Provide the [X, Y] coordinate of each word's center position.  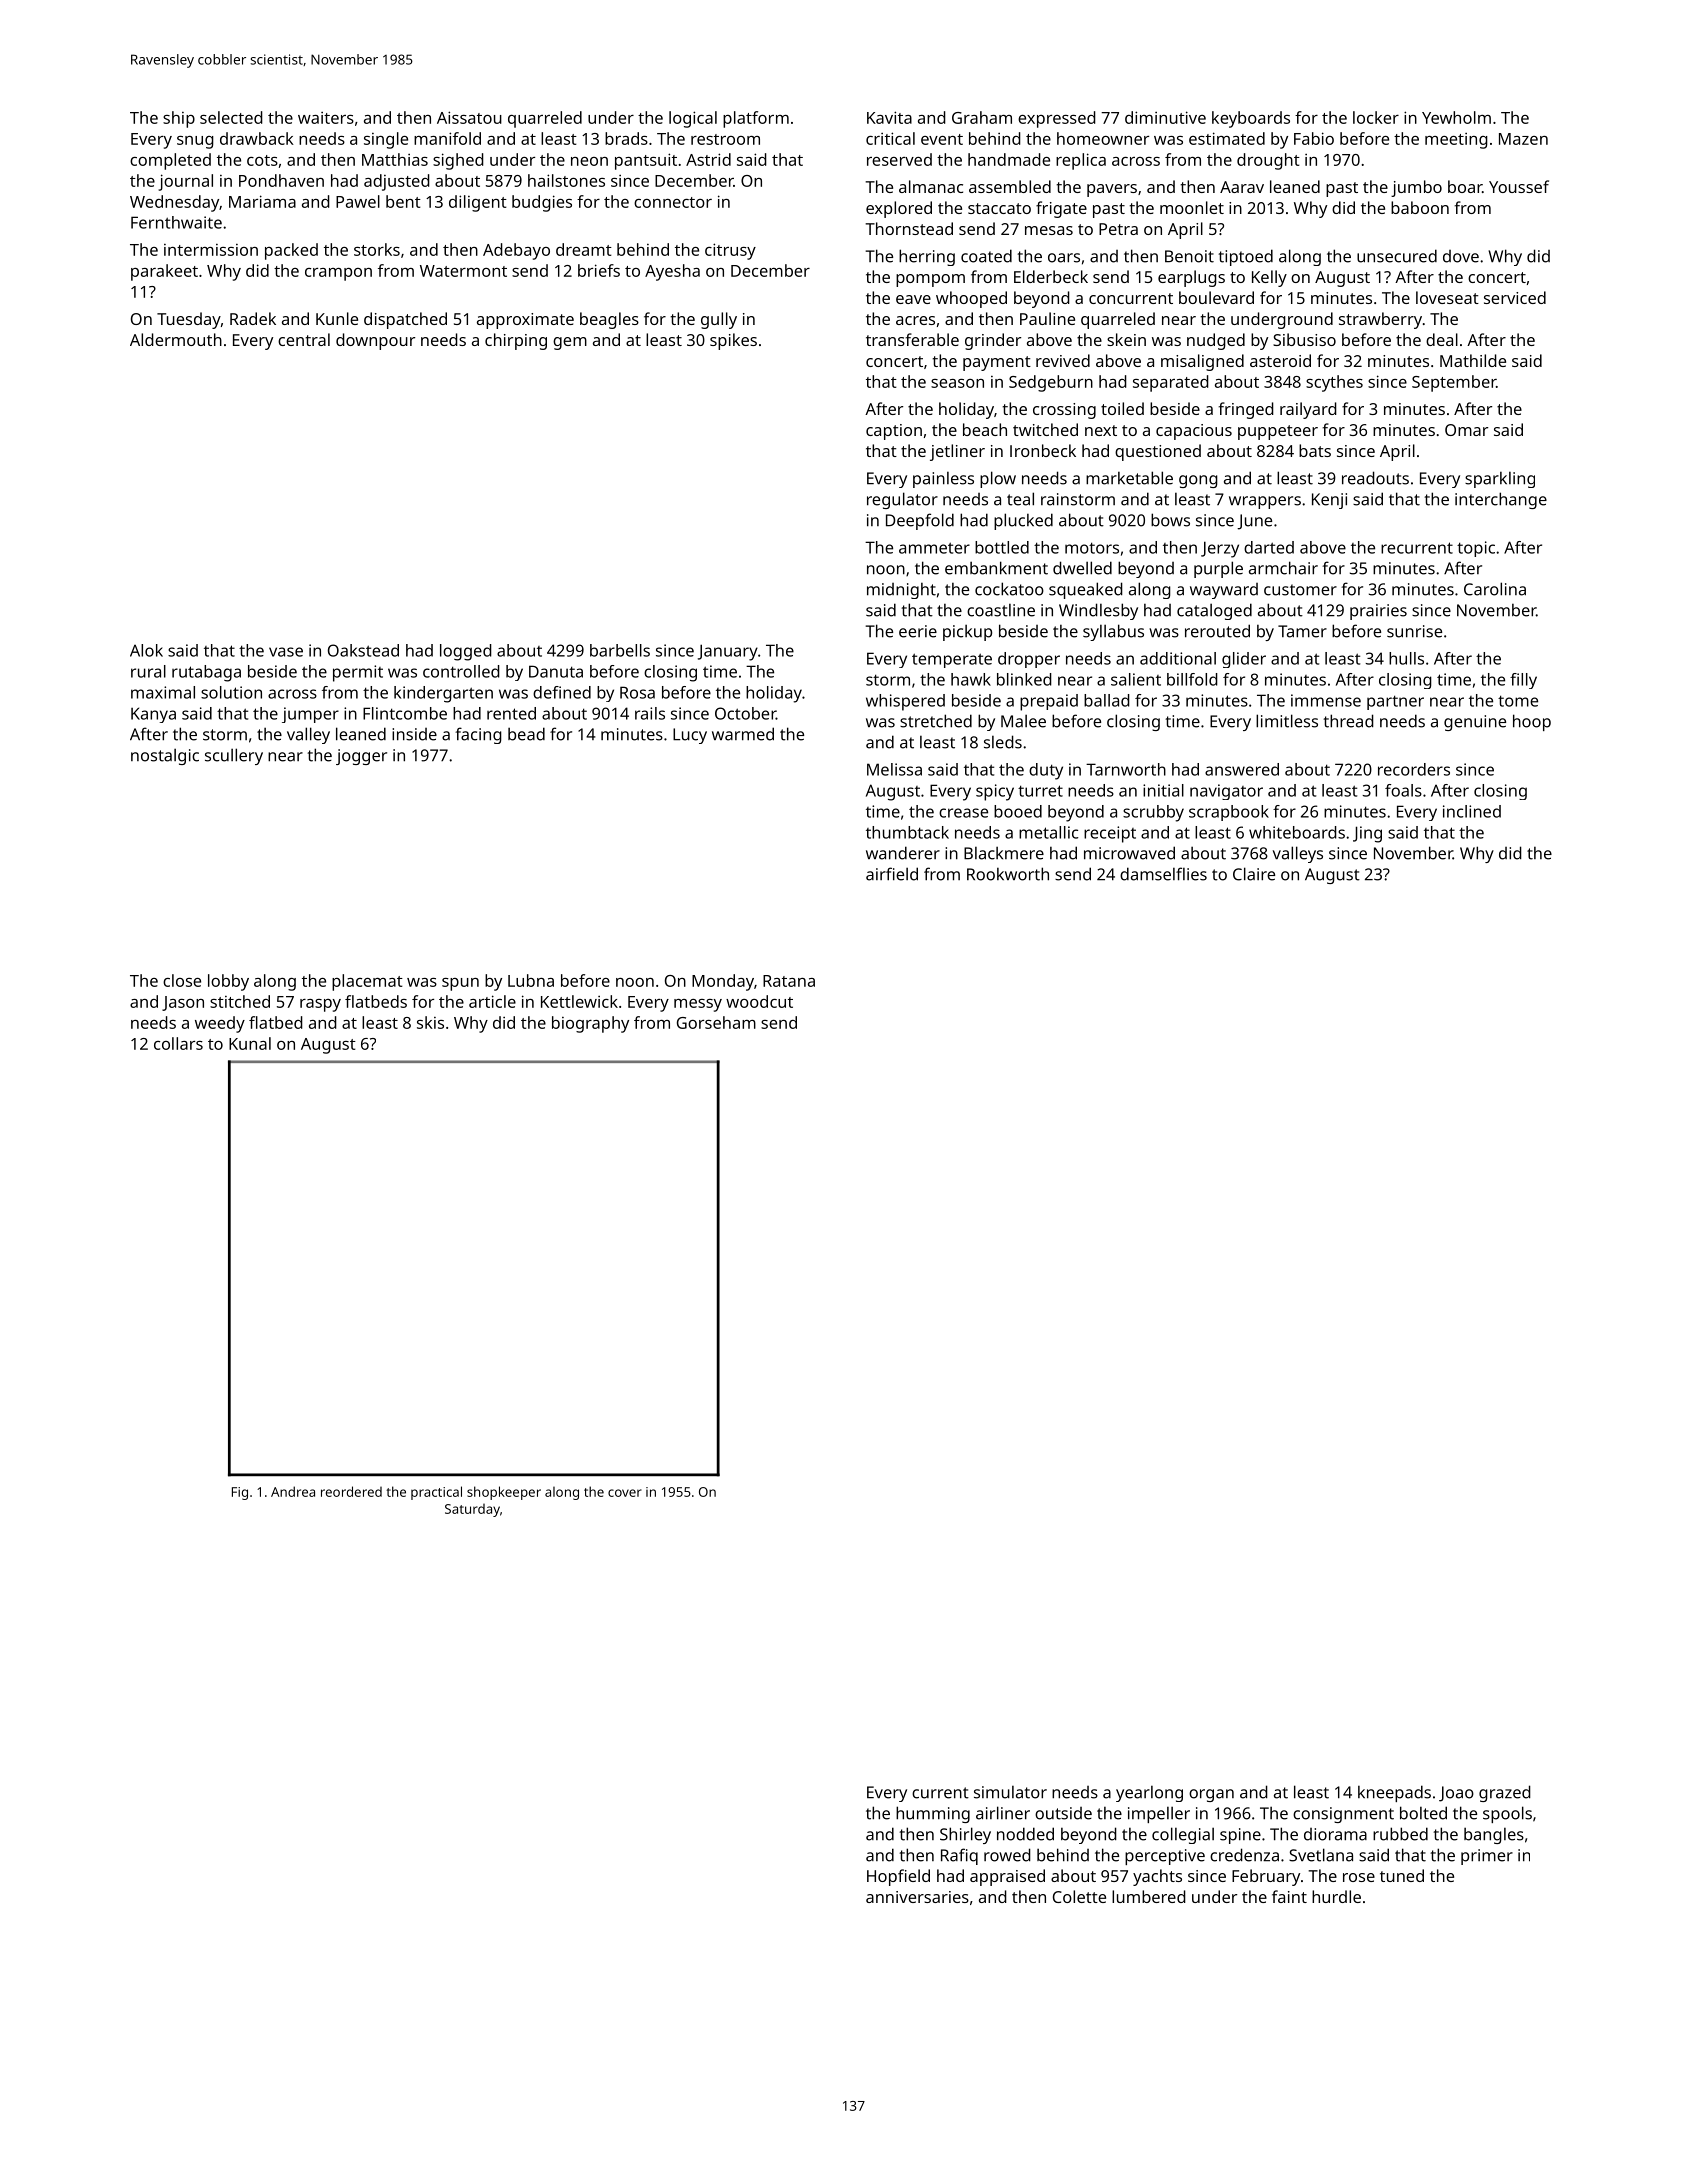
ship [179, 119]
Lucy [690, 736]
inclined [1472, 811]
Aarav [1242, 187]
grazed [1505, 1793]
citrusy [730, 251]
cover [625, 1493]
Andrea [293, 1491]
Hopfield [898, 1877]
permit [358, 673]
